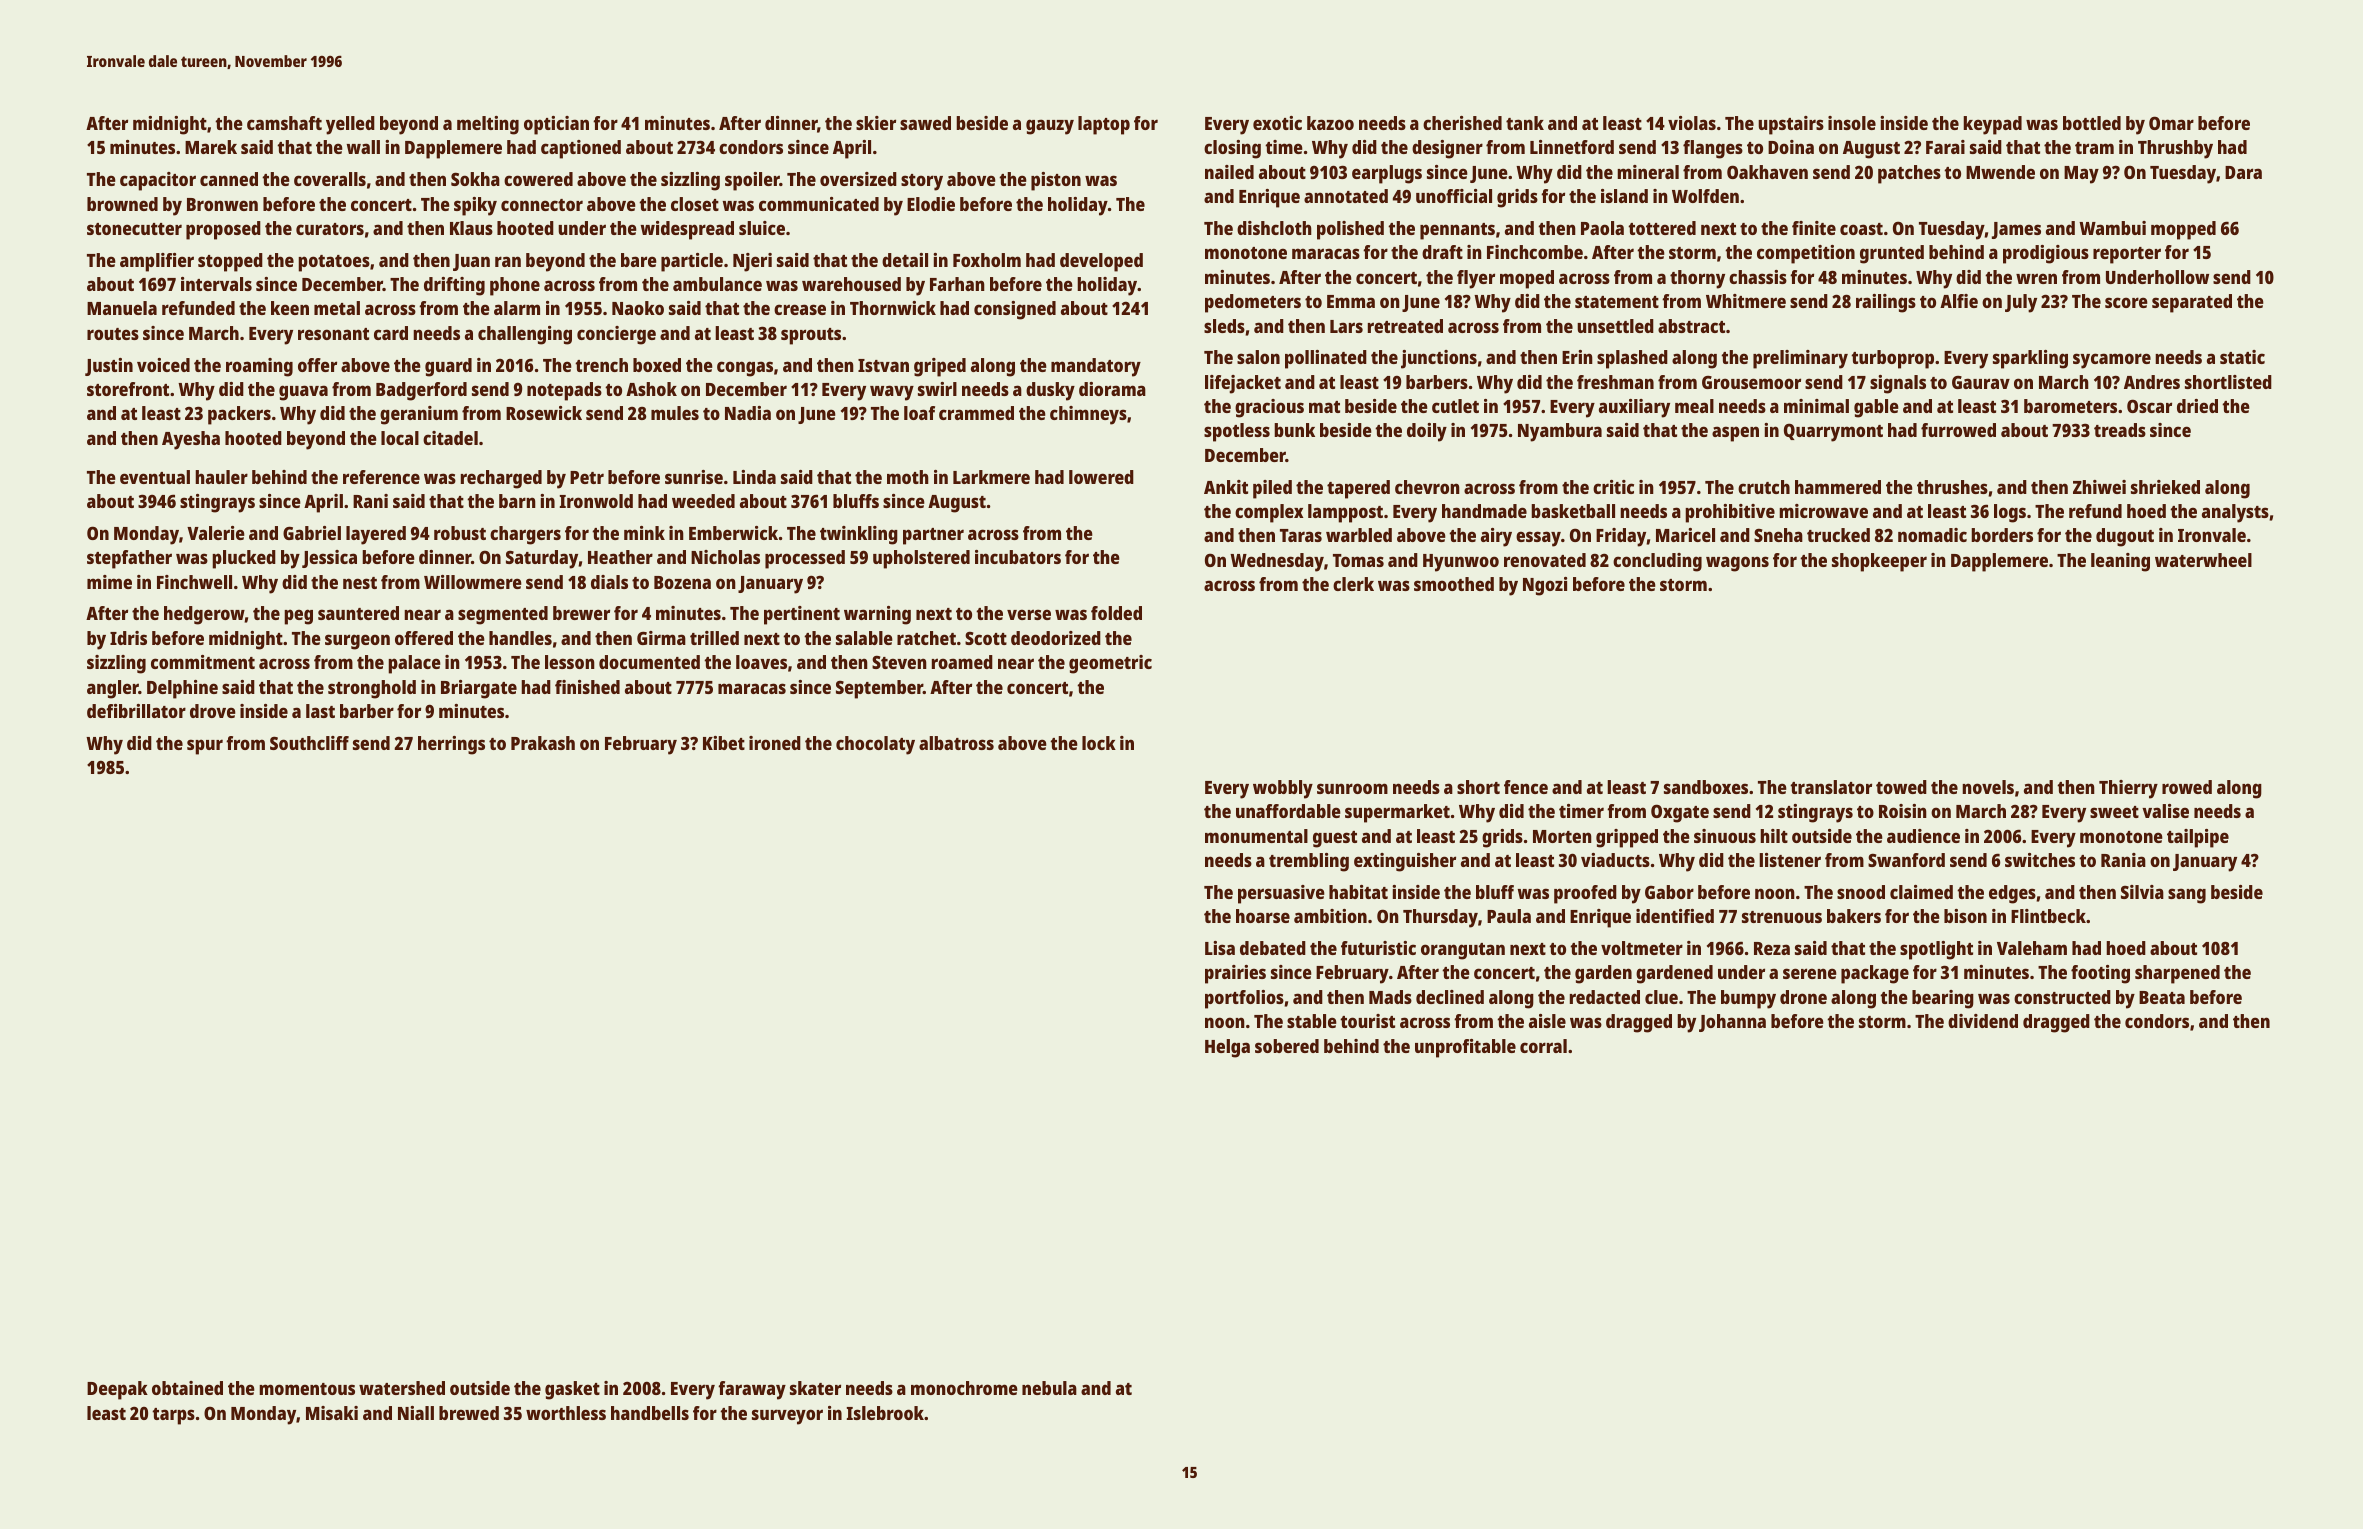 Image resolution: width=2363 pixels, height=1529 pixels. What do you see at coordinates (787, 1417) in the screenshot?
I see `surveyor` at bounding box center [787, 1417].
